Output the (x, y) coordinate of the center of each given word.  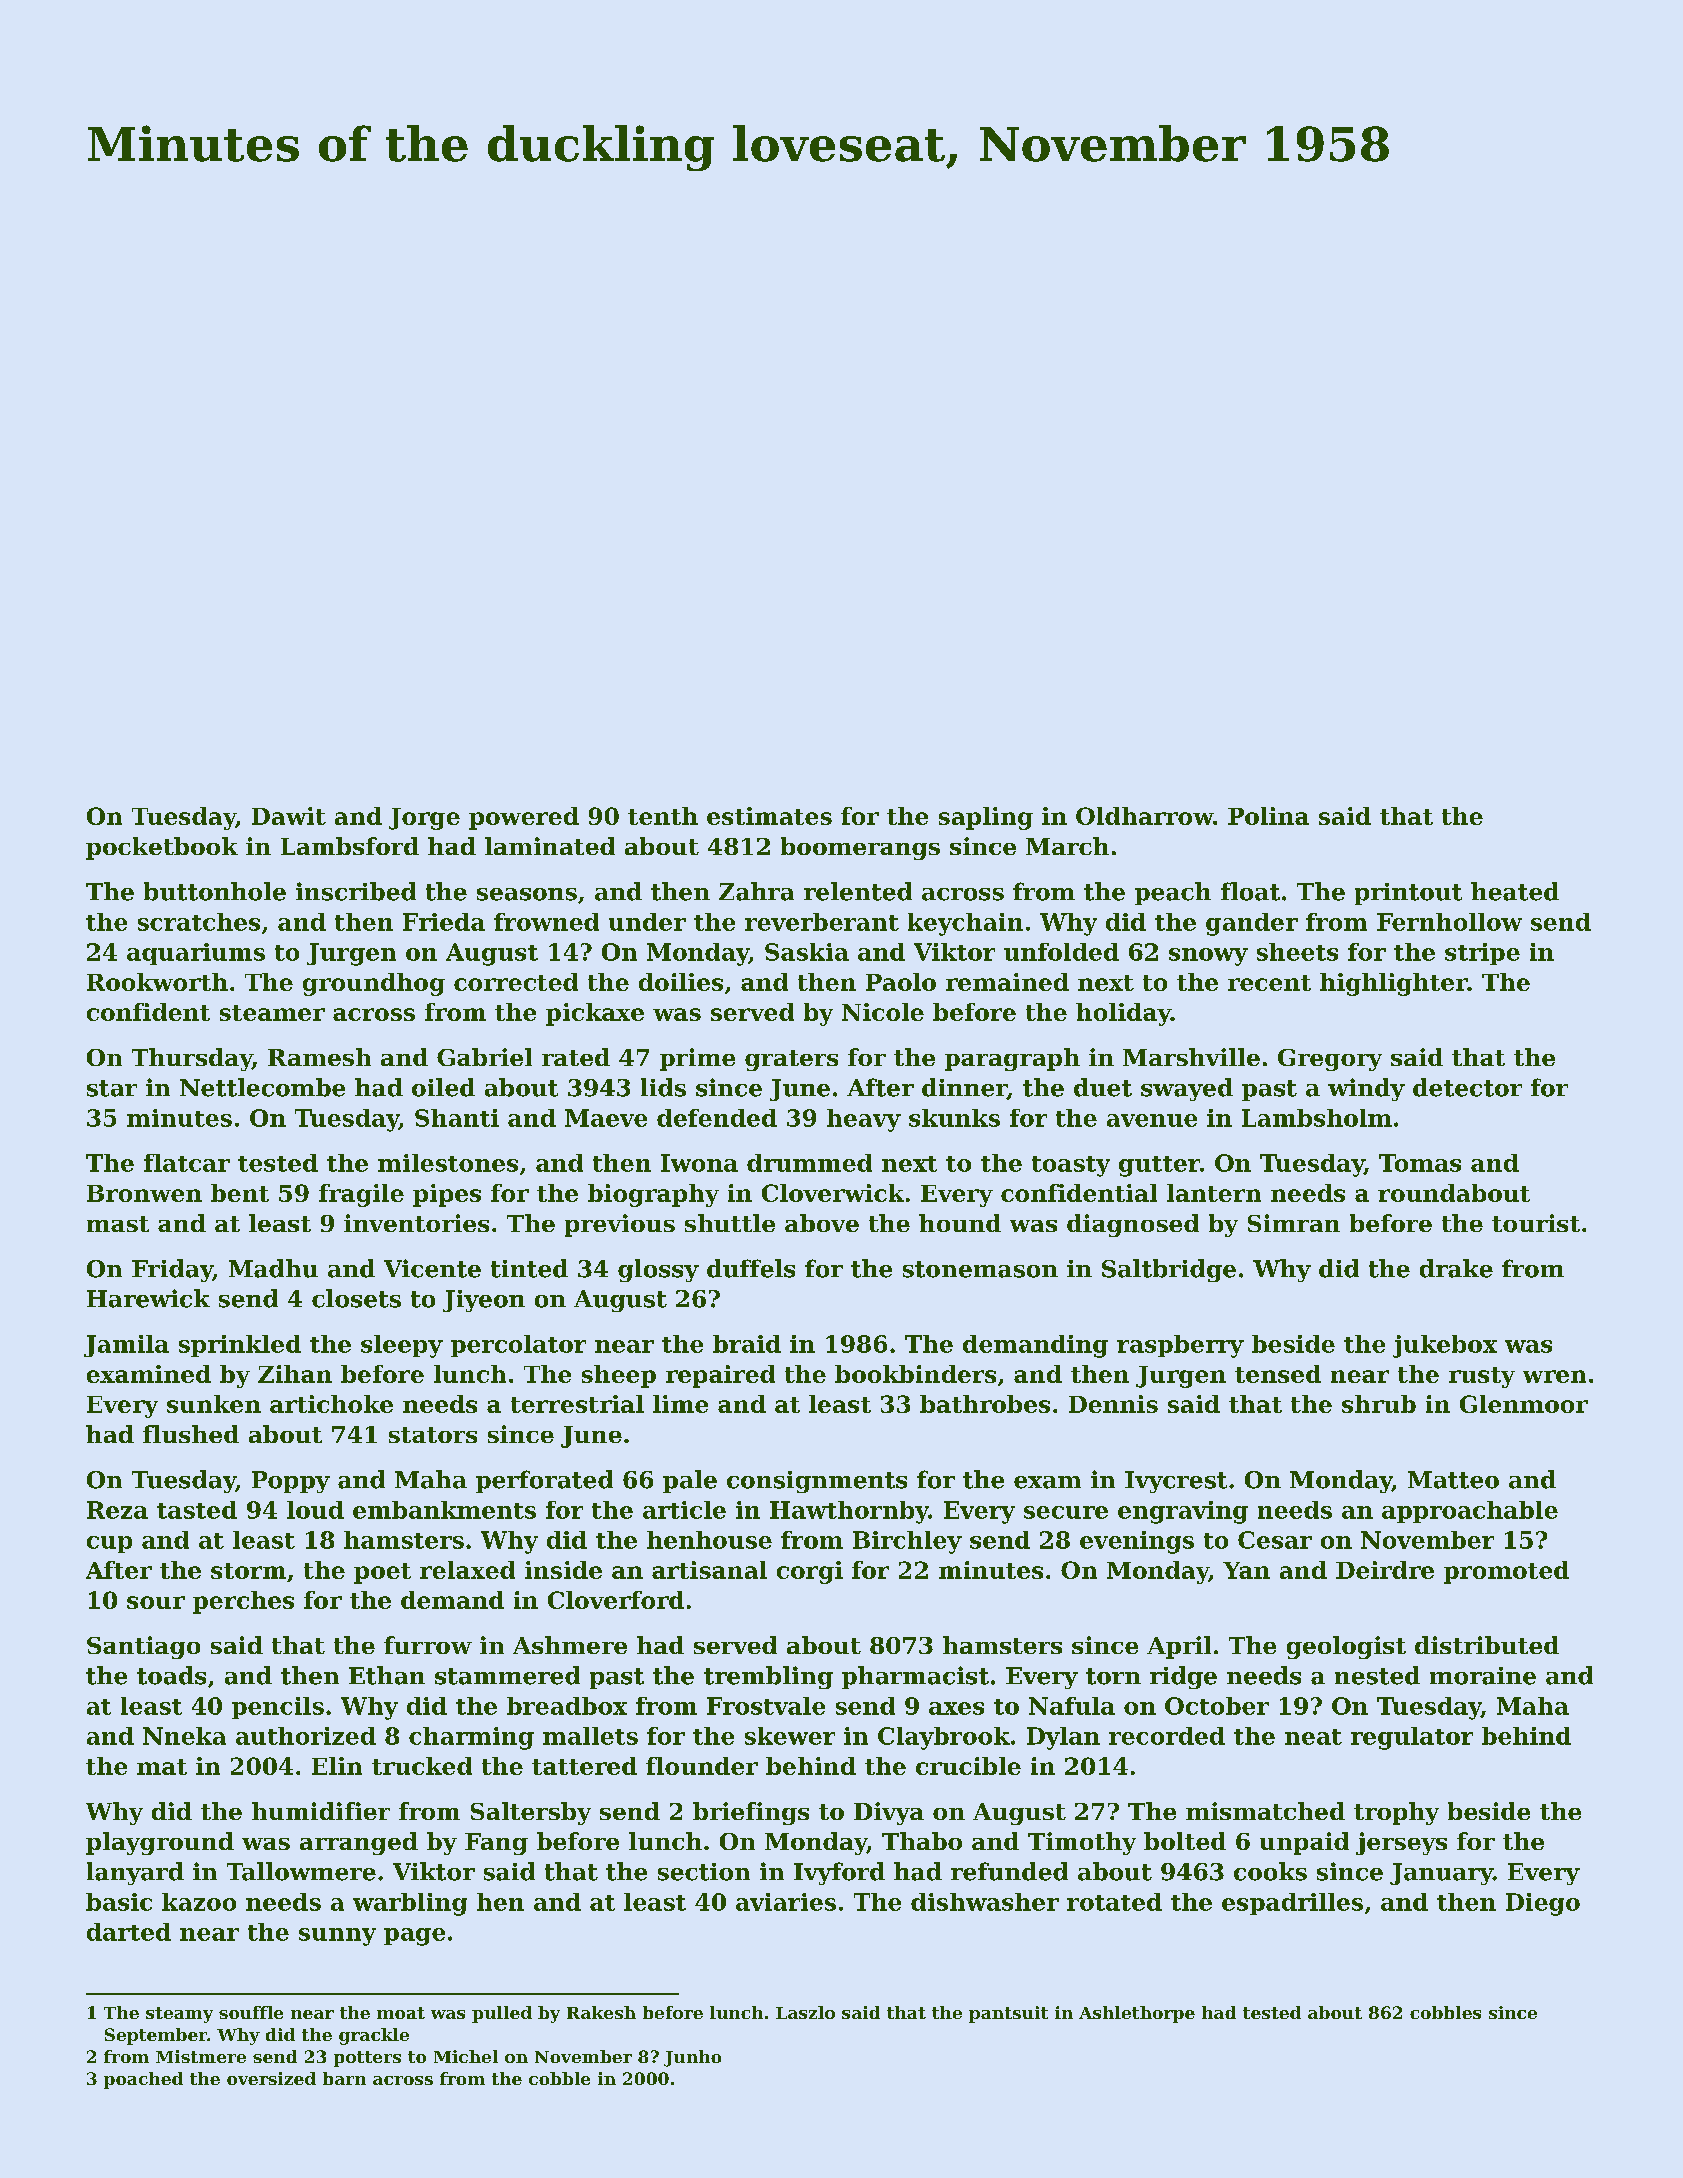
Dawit (289, 816)
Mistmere (201, 2056)
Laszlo (805, 2012)
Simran (1294, 1223)
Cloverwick (833, 1193)
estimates (769, 816)
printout (1408, 894)
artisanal (709, 1570)
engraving (1183, 1512)
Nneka (184, 1736)
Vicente (432, 1268)
